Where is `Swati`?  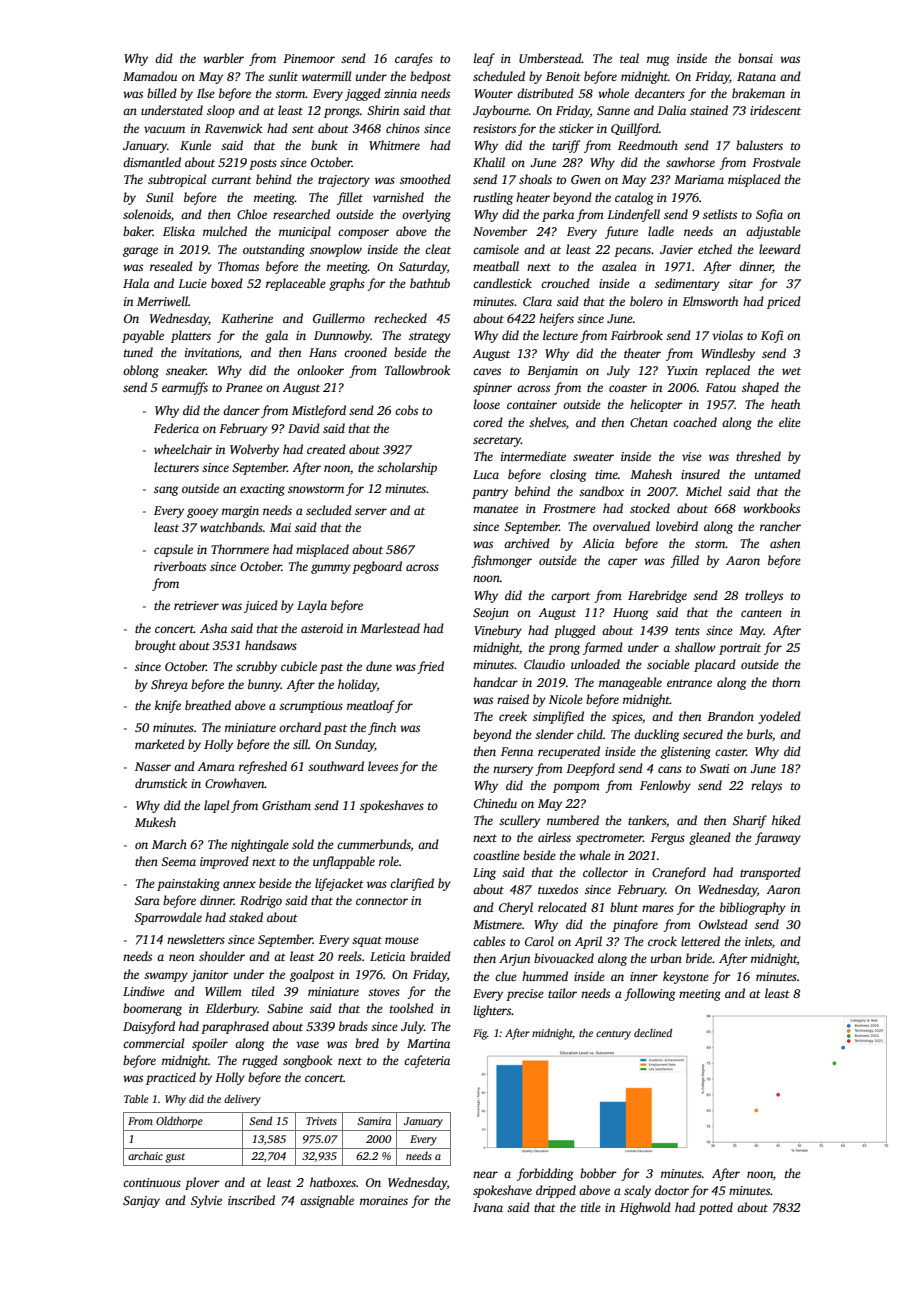
Swati is located at coordinates (715, 768).
